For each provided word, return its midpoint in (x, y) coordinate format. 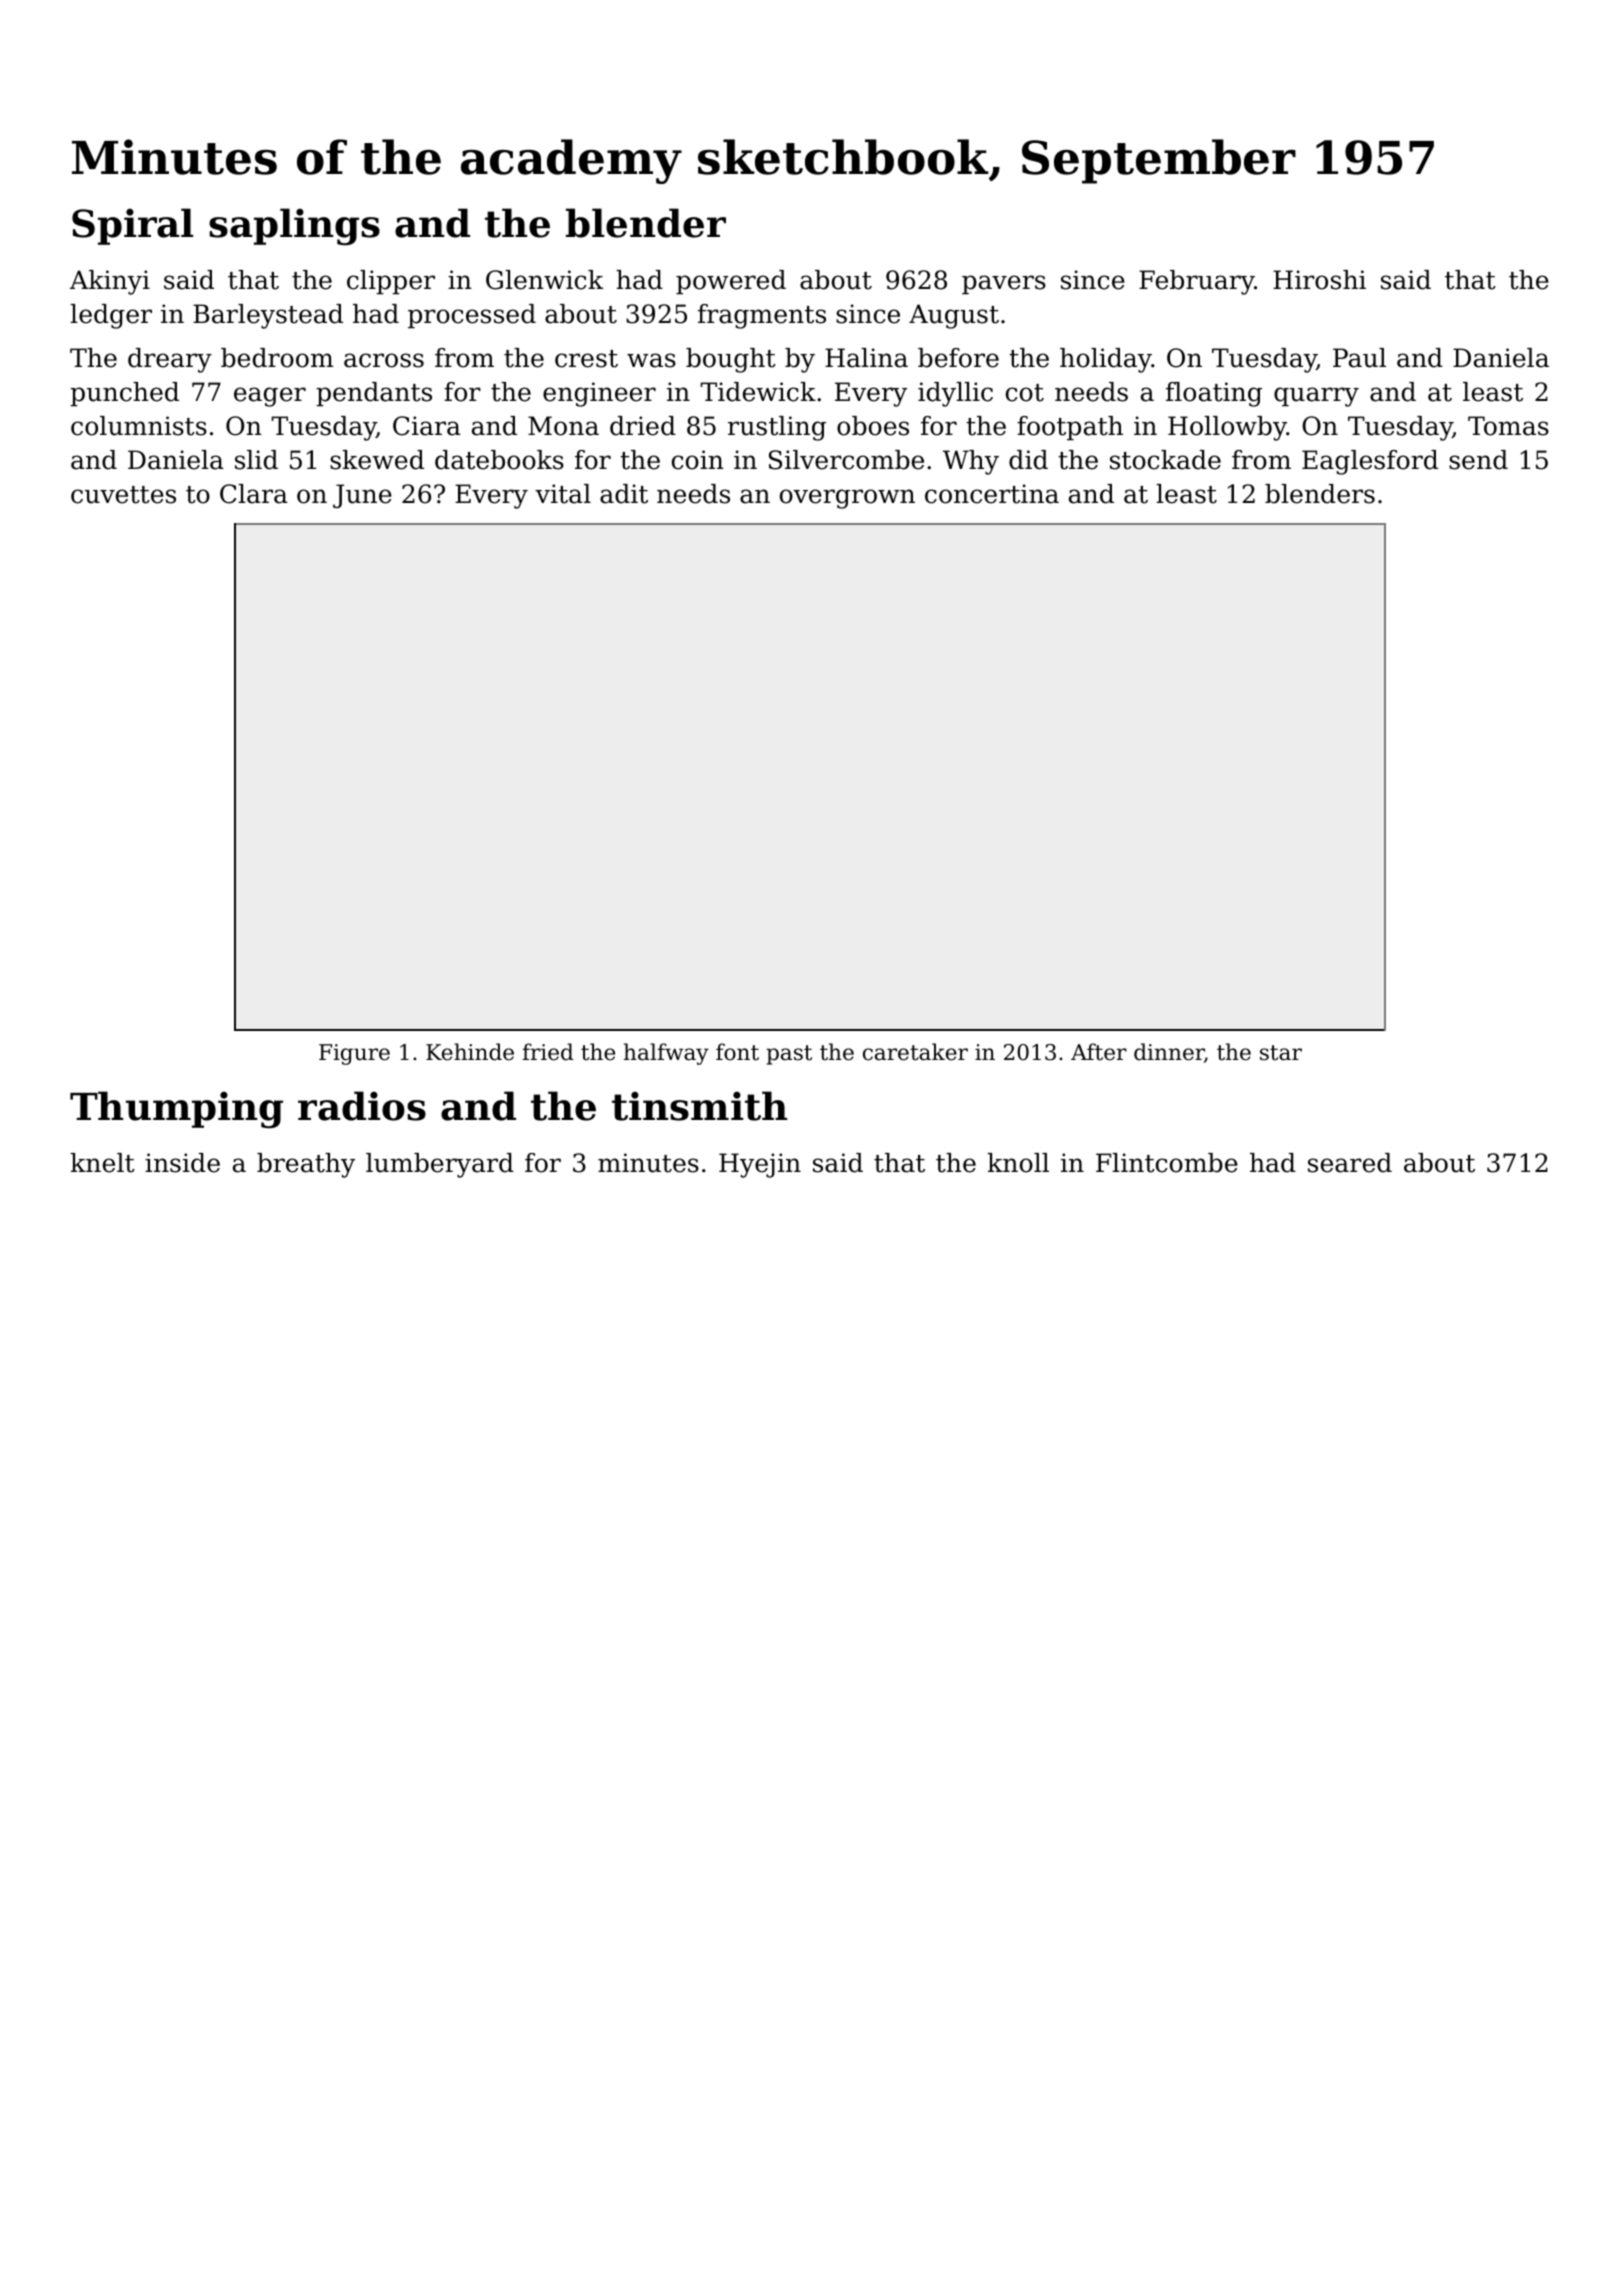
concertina (992, 494)
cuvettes (123, 495)
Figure (354, 1054)
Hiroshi (1319, 280)
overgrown (847, 499)
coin (698, 460)
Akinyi (110, 282)
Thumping (176, 1110)
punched (124, 394)
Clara (254, 494)
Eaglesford (1370, 462)
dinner (1169, 1052)
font (737, 1052)
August (954, 316)
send (1478, 460)
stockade (1165, 460)
